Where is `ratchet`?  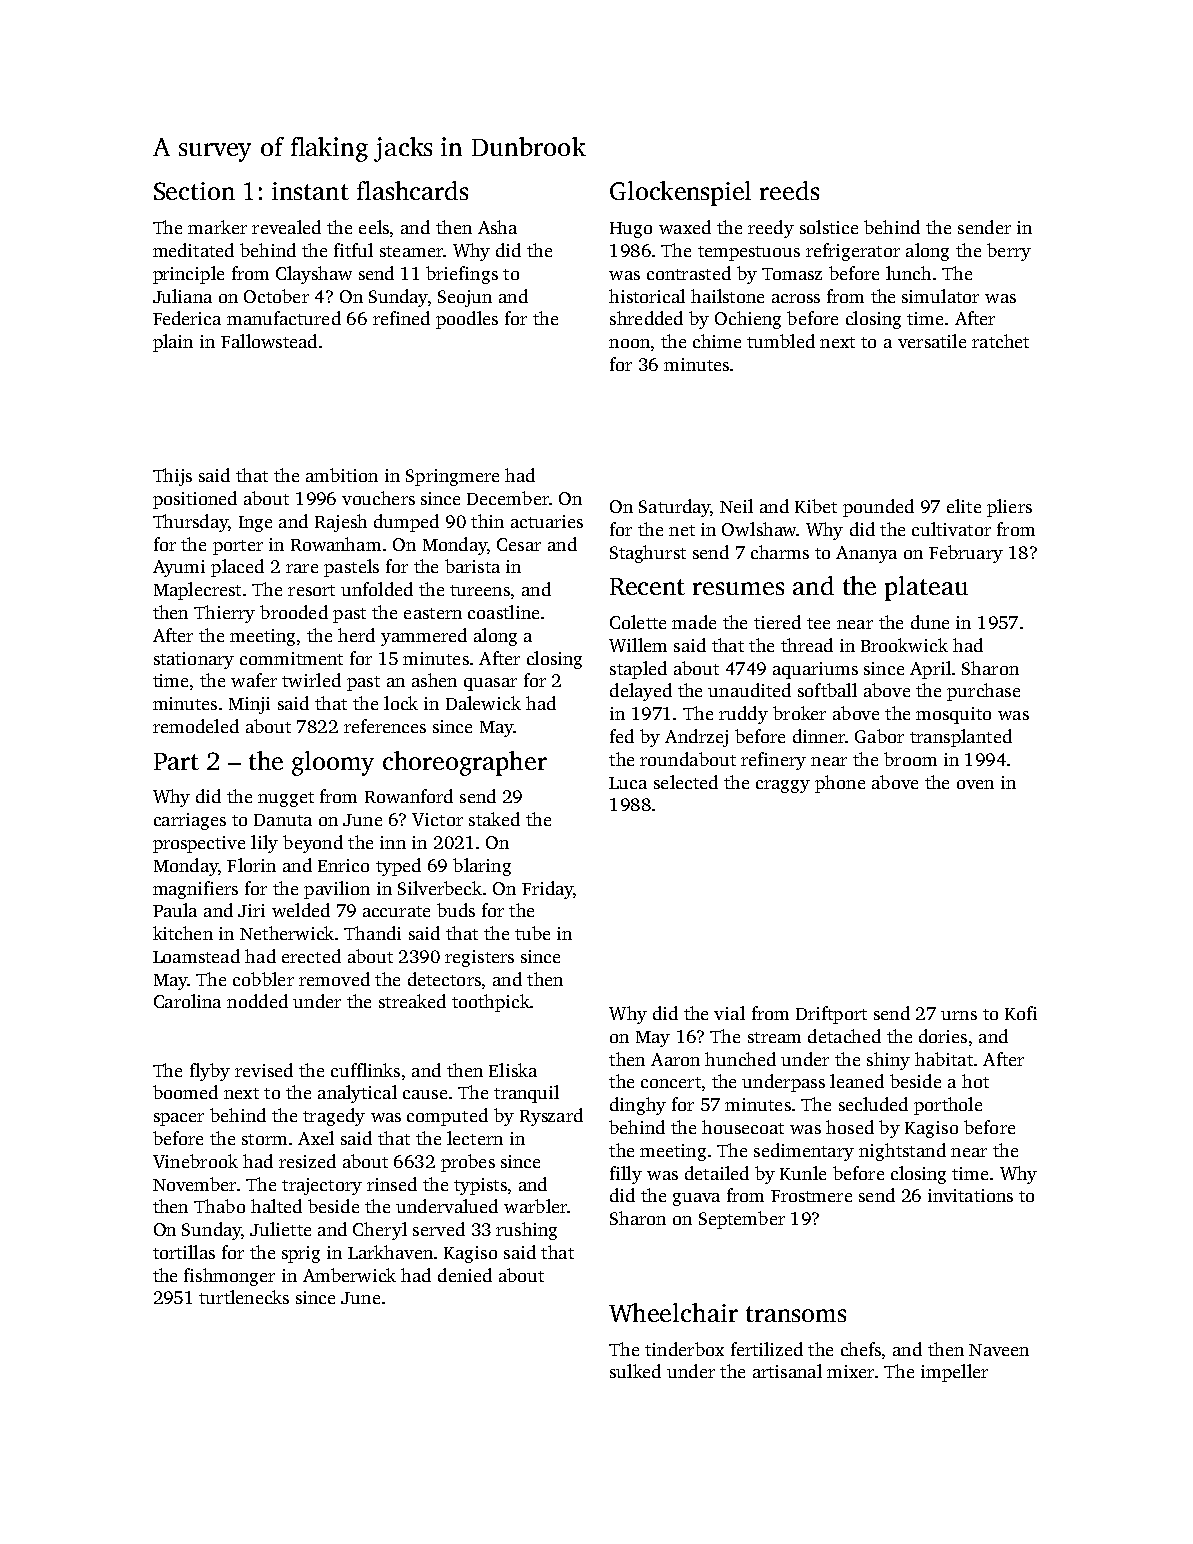 ratchet is located at coordinates (1000, 341).
